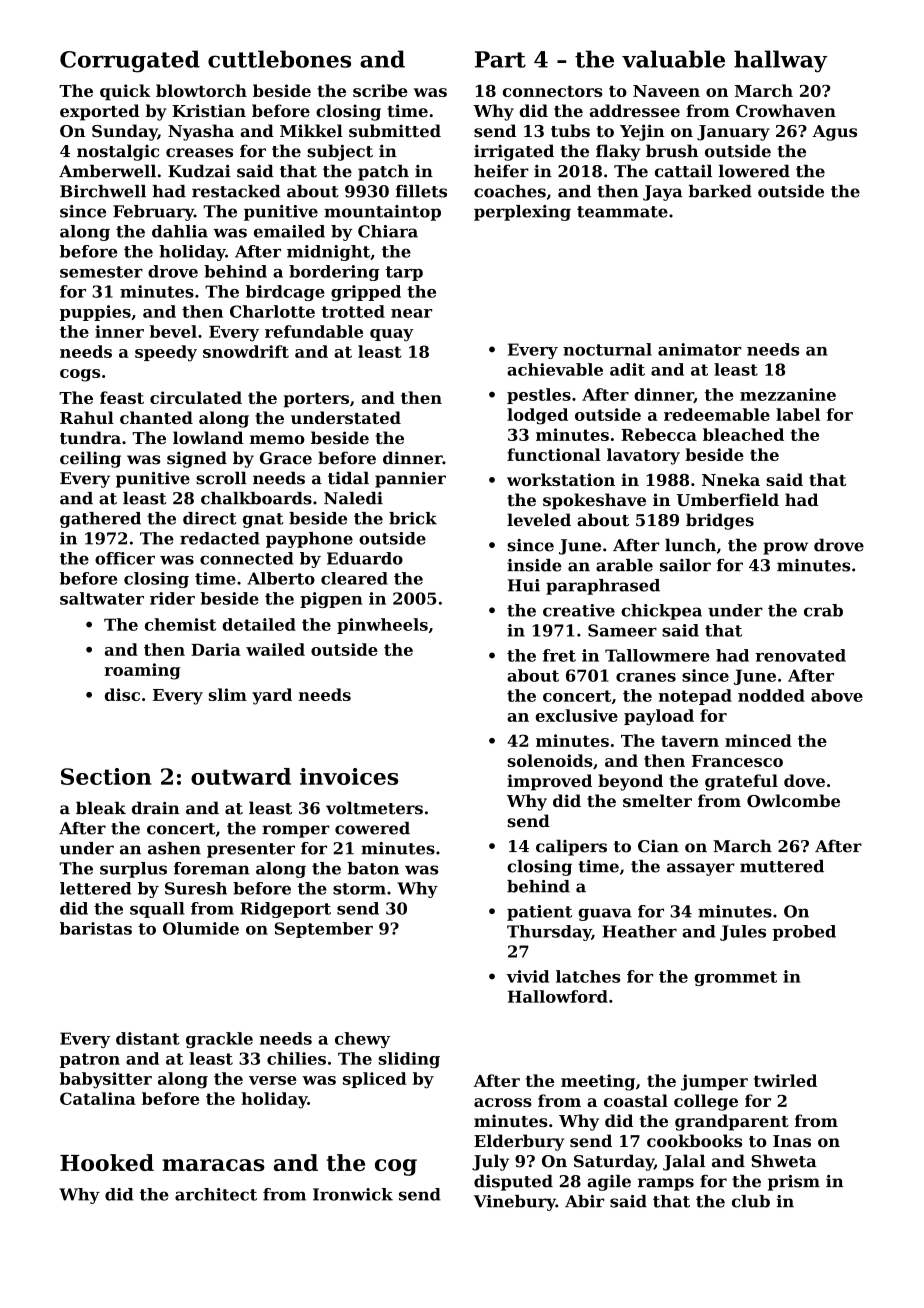  Describe the element at coordinates (246, 351) in the screenshot. I see `snowdrift` at that location.
